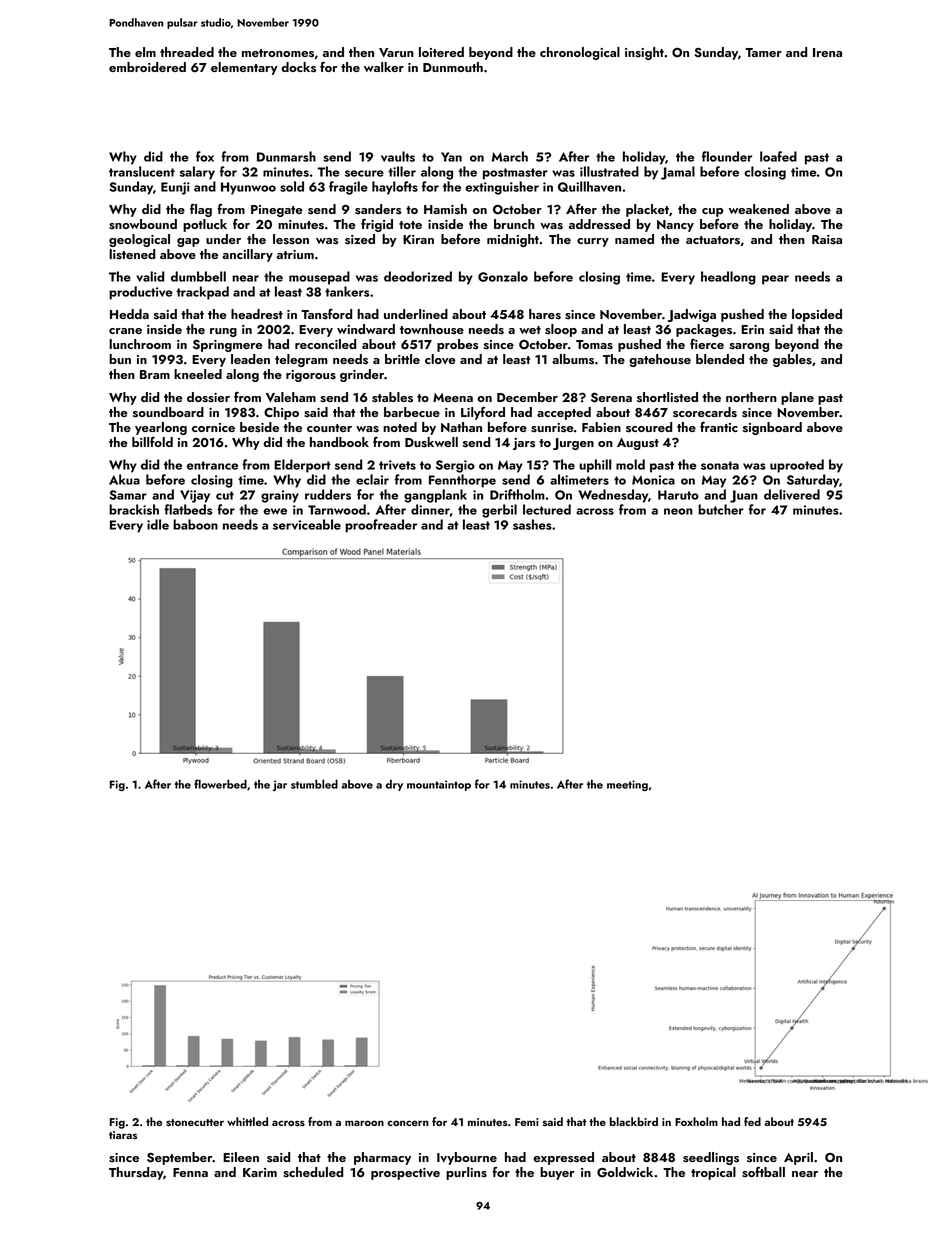  I want to click on meeting, so click(627, 785).
